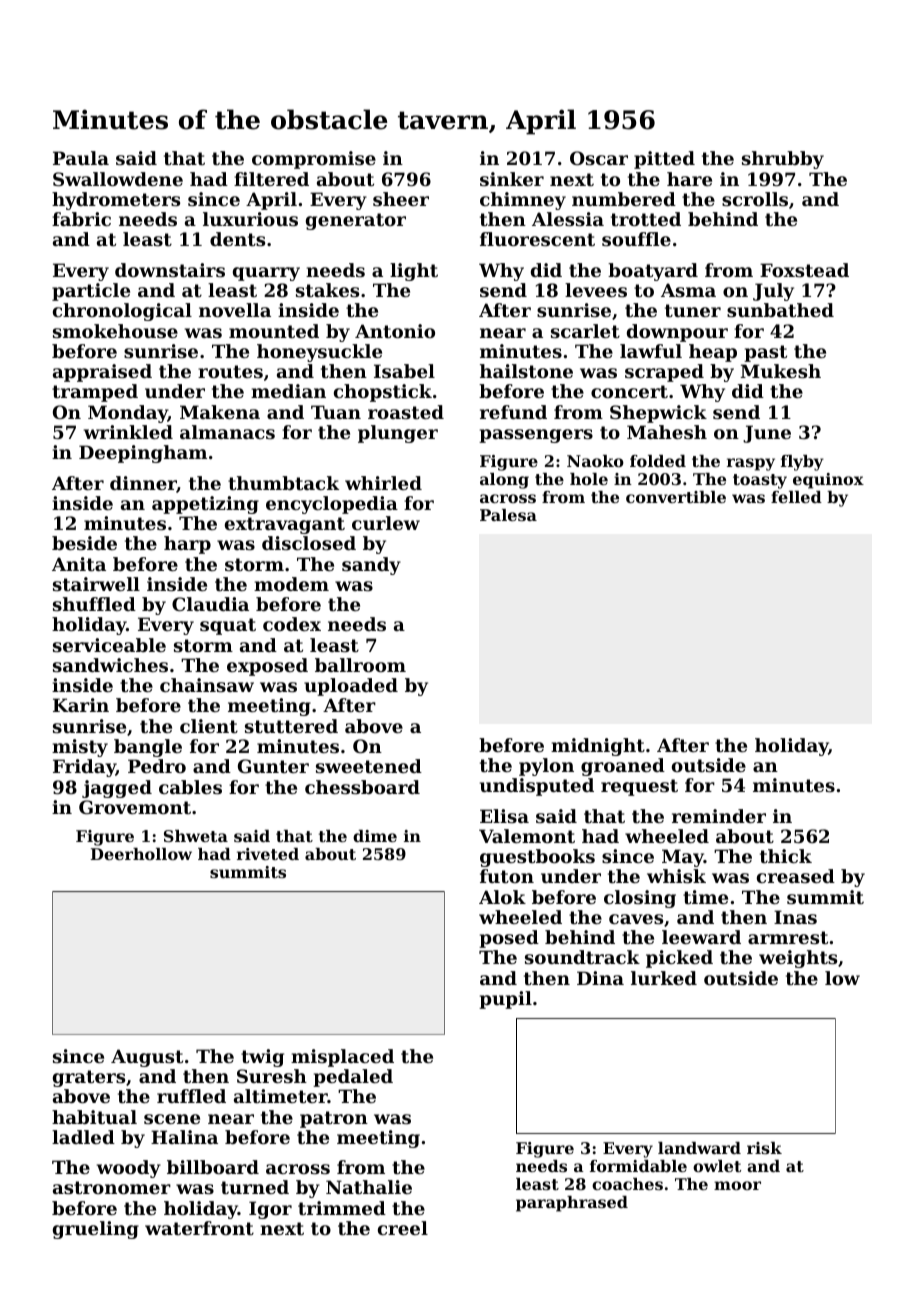 Image resolution: width=924 pixels, height=1308 pixels. Describe the element at coordinates (109, 645) in the screenshot. I see `serviceable` at that location.
